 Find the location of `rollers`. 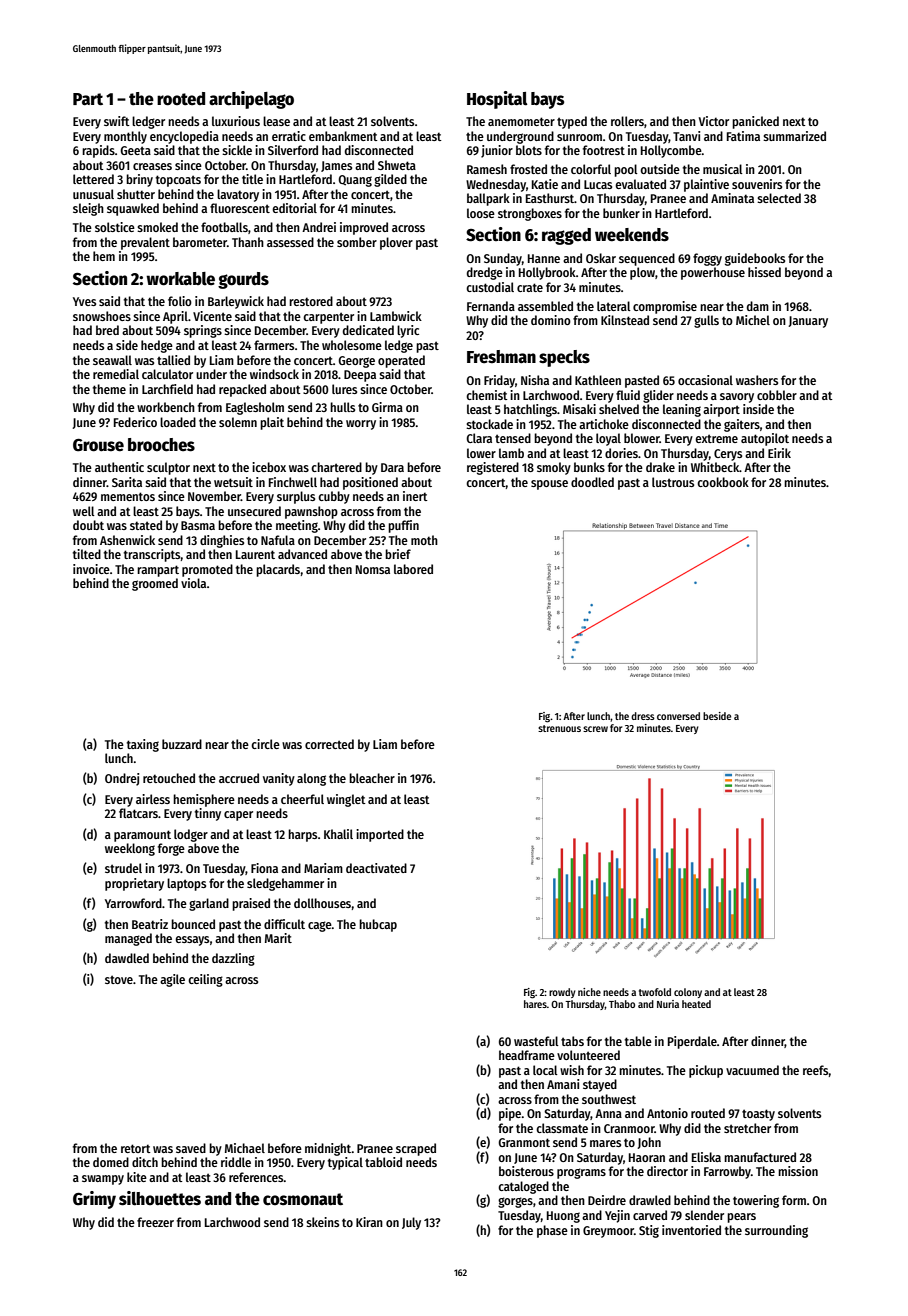

rollers is located at coordinates (627, 121).
